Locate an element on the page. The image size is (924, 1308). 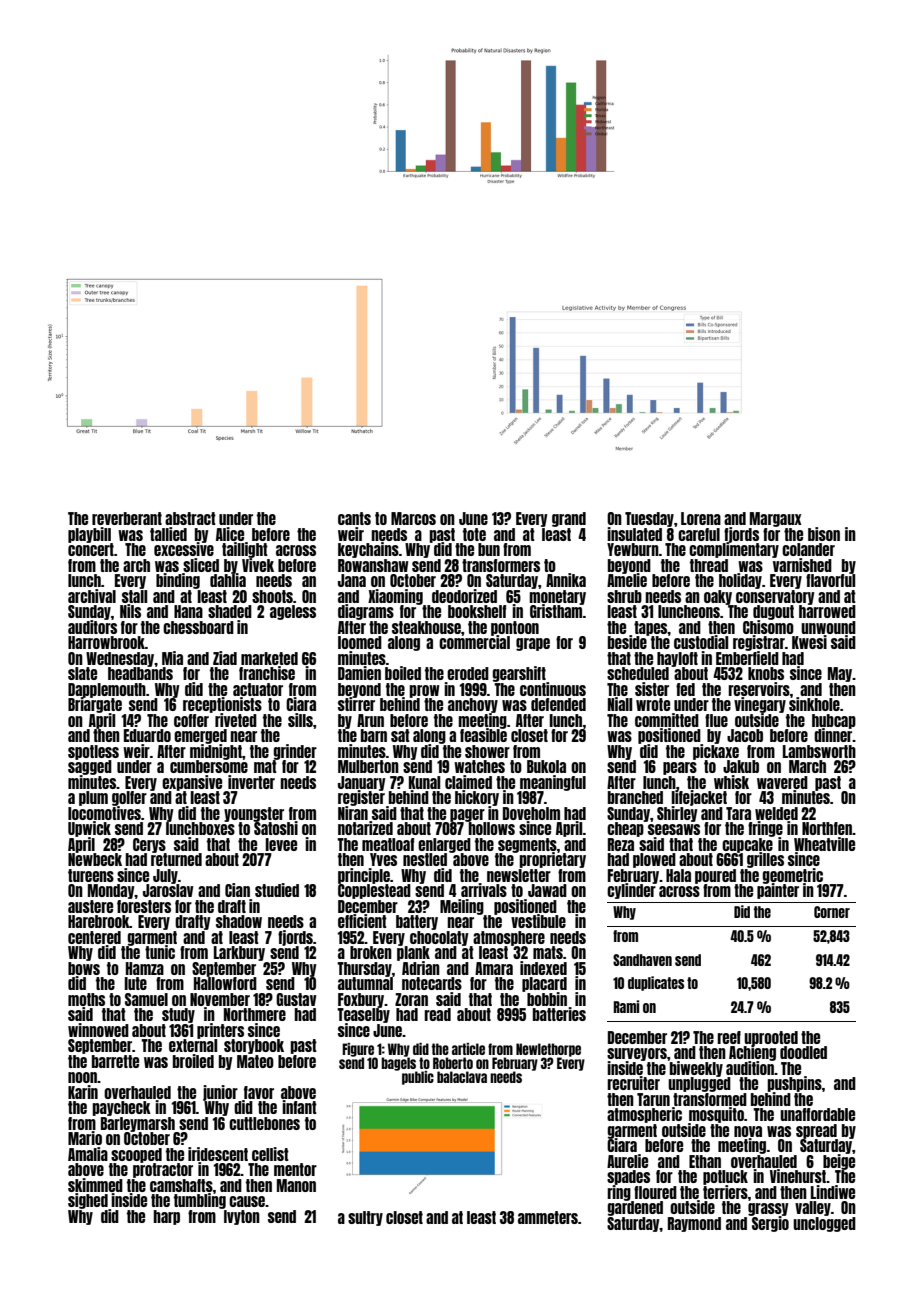
camshafts is located at coordinates (181, 1185).
